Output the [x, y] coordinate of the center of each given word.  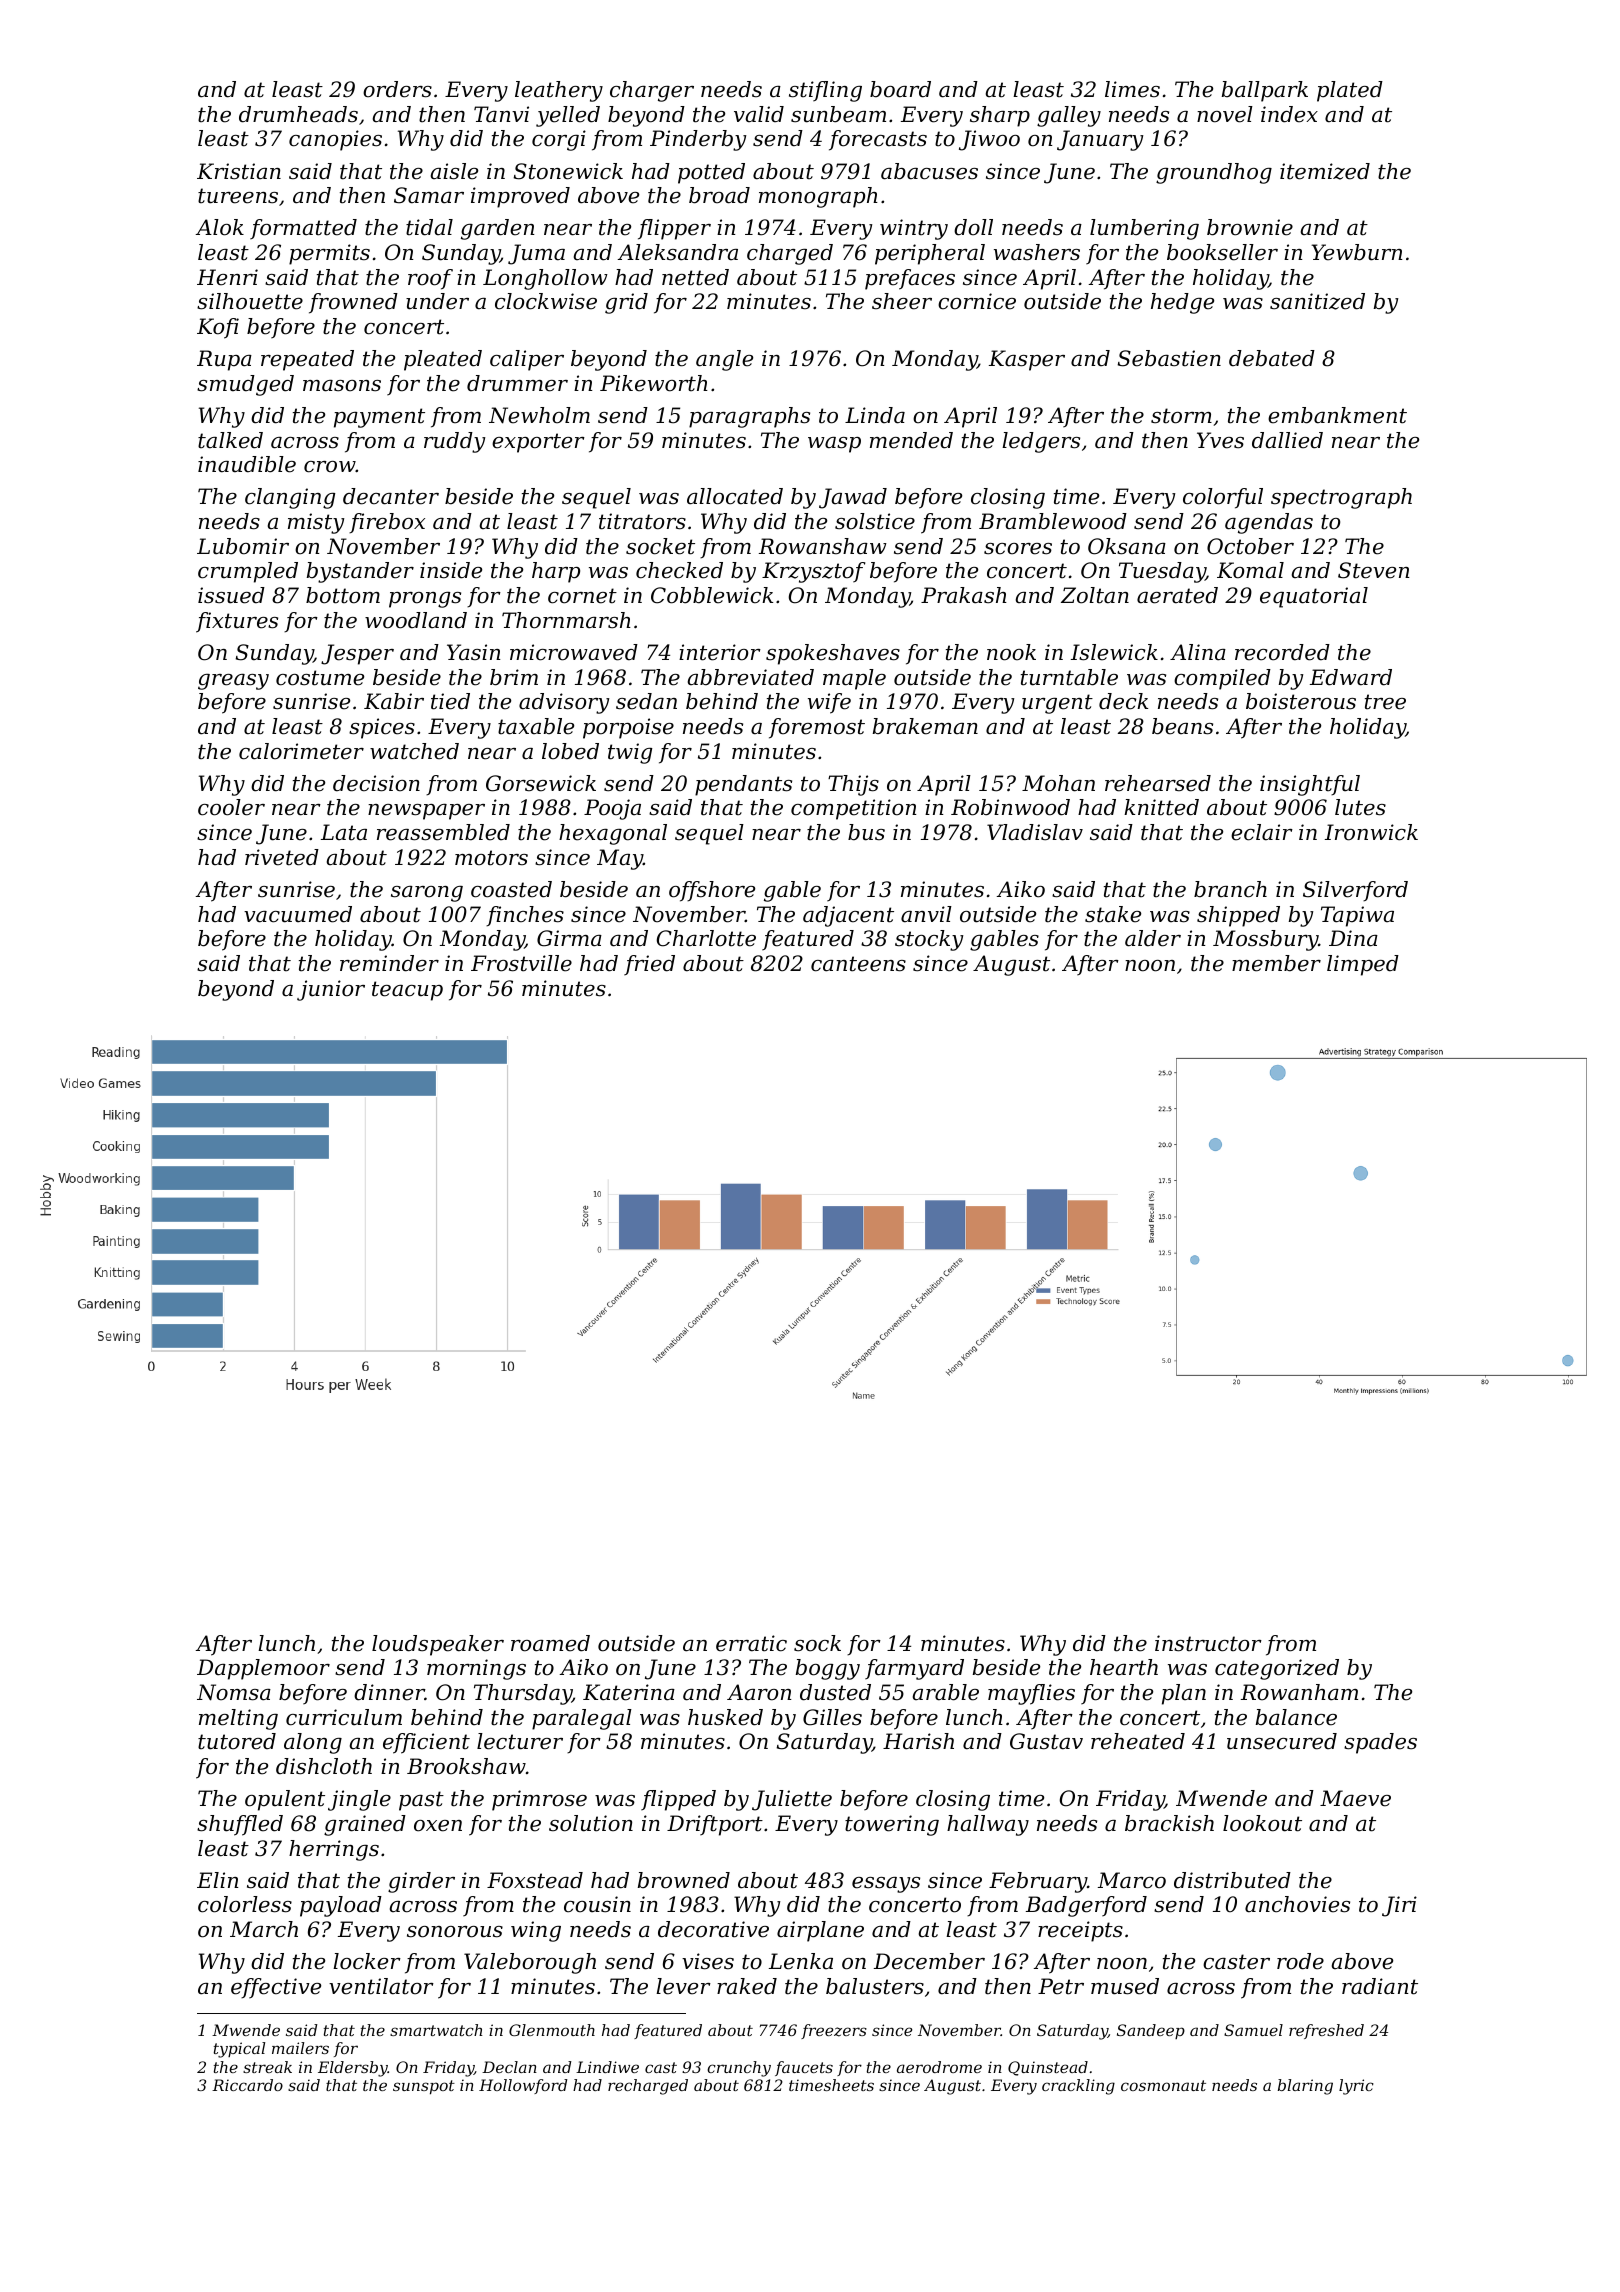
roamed [550, 1643]
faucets [804, 2068]
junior [331, 990]
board [900, 89]
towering [892, 1825]
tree [1385, 702]
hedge [1182, 303]
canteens [858, 964]
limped [1363, 965]
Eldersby [353, 2069]
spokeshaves [833, 654]
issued [231, 595]
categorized [1277, 1669]
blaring [1305, 2087]
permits [329, 254]
